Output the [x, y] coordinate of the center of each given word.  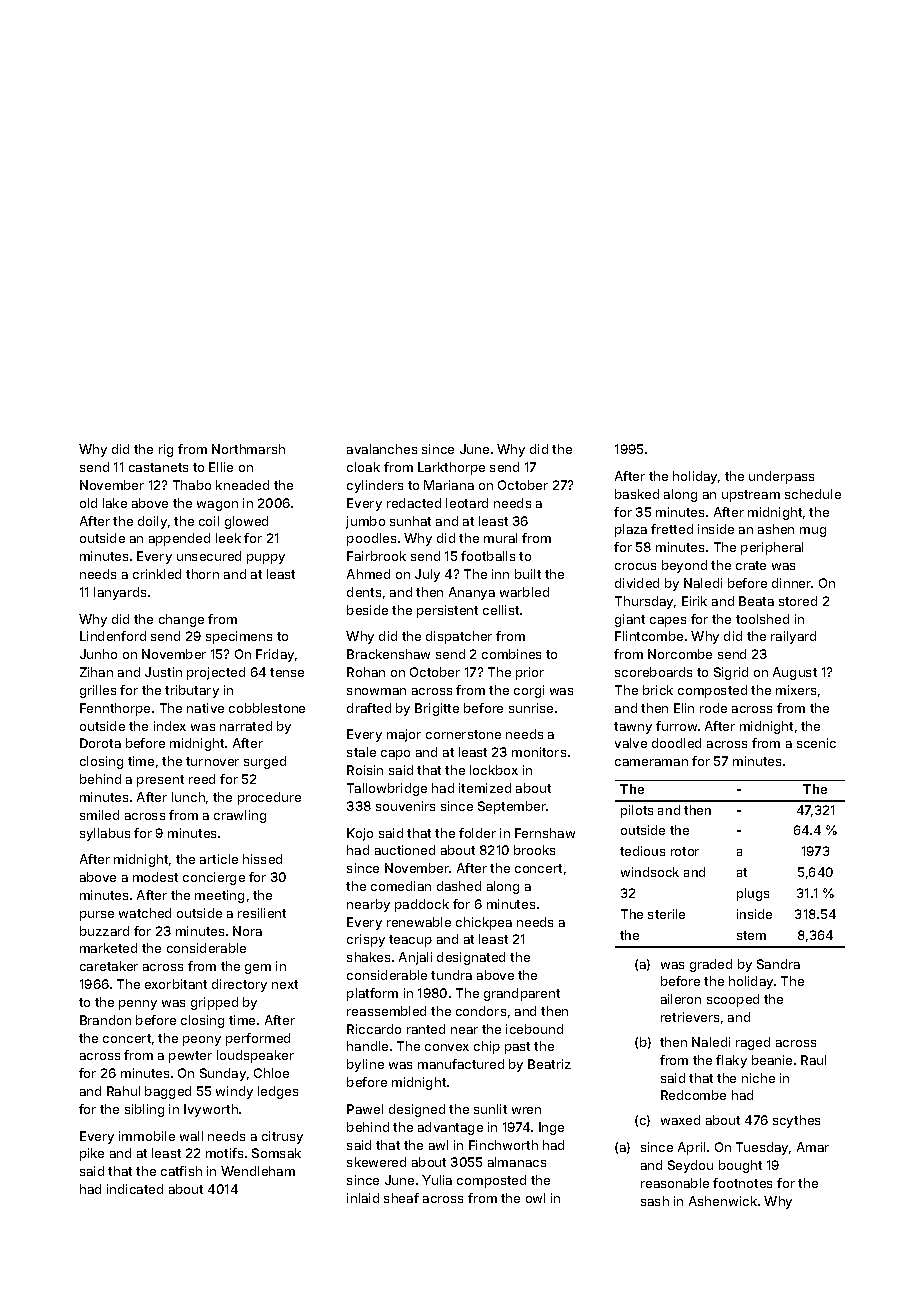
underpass [781, 477]
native [205, 708]
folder [477, 833]
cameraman [651, 762]
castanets [158, 467]
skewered [376, 1162]
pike [92, 1154]
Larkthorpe [451, 468]
